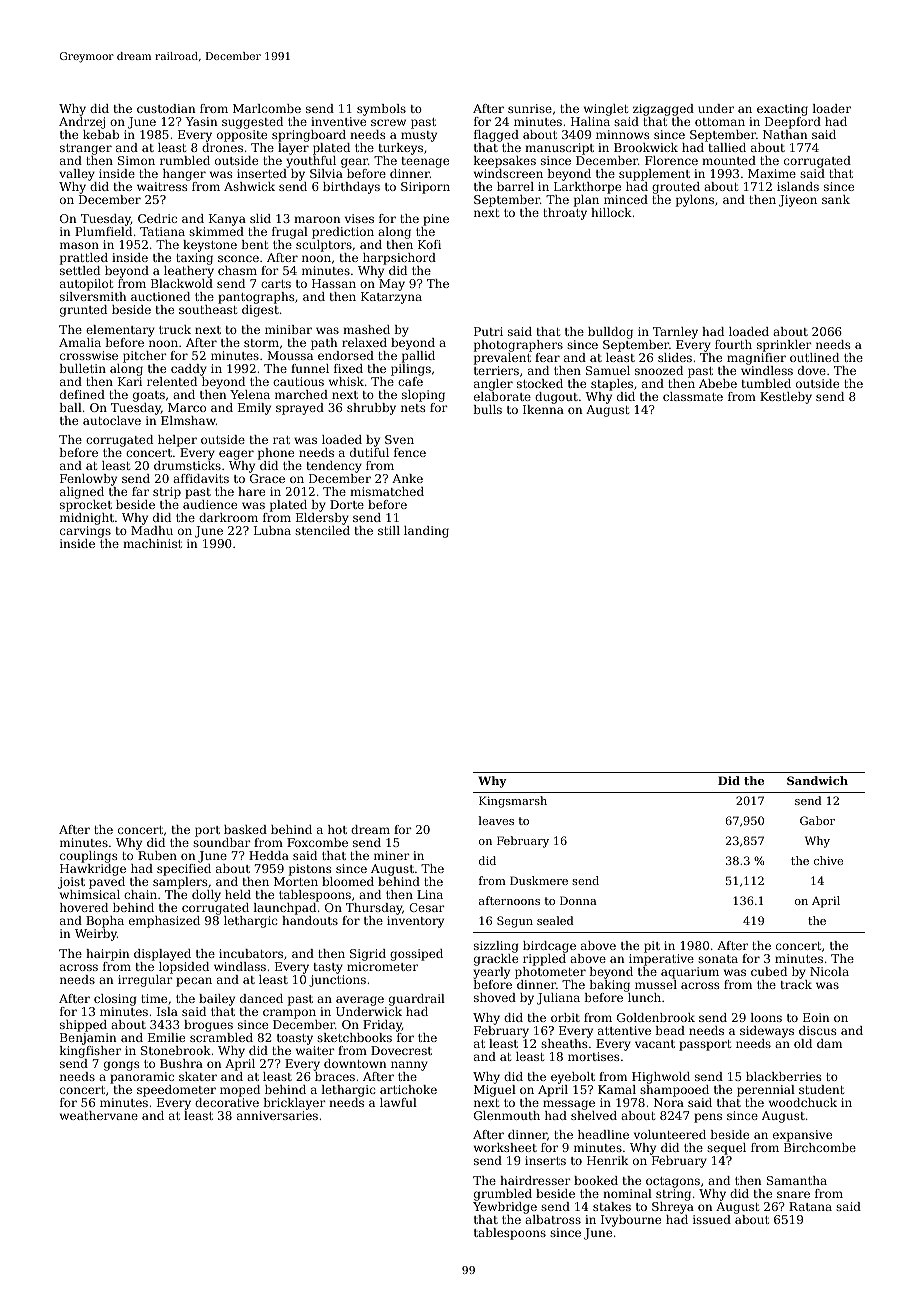 This image has height=1308, width=924. I want to click on decorative, so click(227, 1102).
